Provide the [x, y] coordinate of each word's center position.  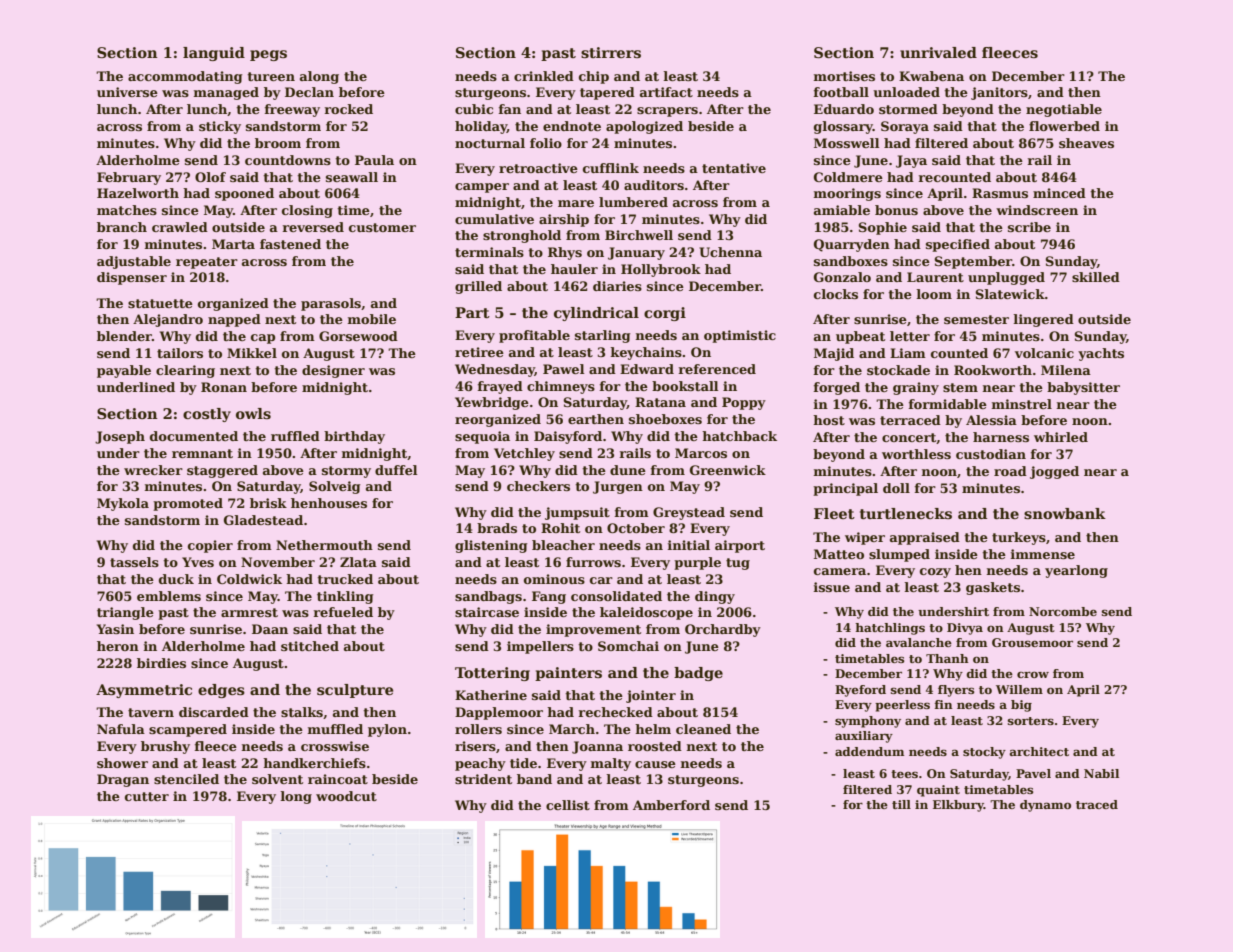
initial [688, 545]
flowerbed [1064, 126]
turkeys [1019, 538]
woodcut [346, 796]
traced [1097, 804]
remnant [202, 453]
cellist [568, 805]
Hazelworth [138, 193]
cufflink [611, 168]
